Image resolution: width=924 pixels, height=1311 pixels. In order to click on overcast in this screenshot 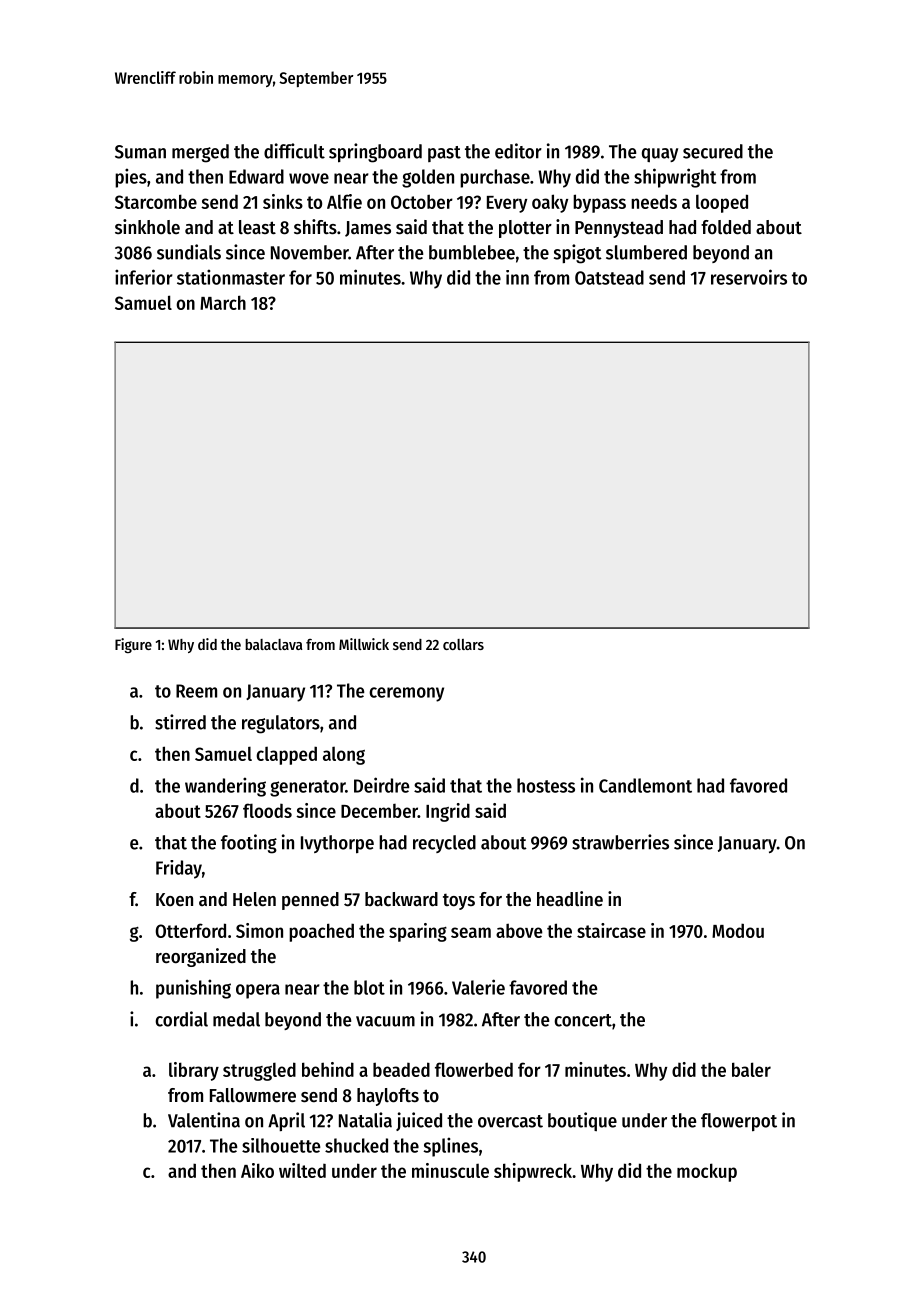, I will do `click(510, 1121)`.
